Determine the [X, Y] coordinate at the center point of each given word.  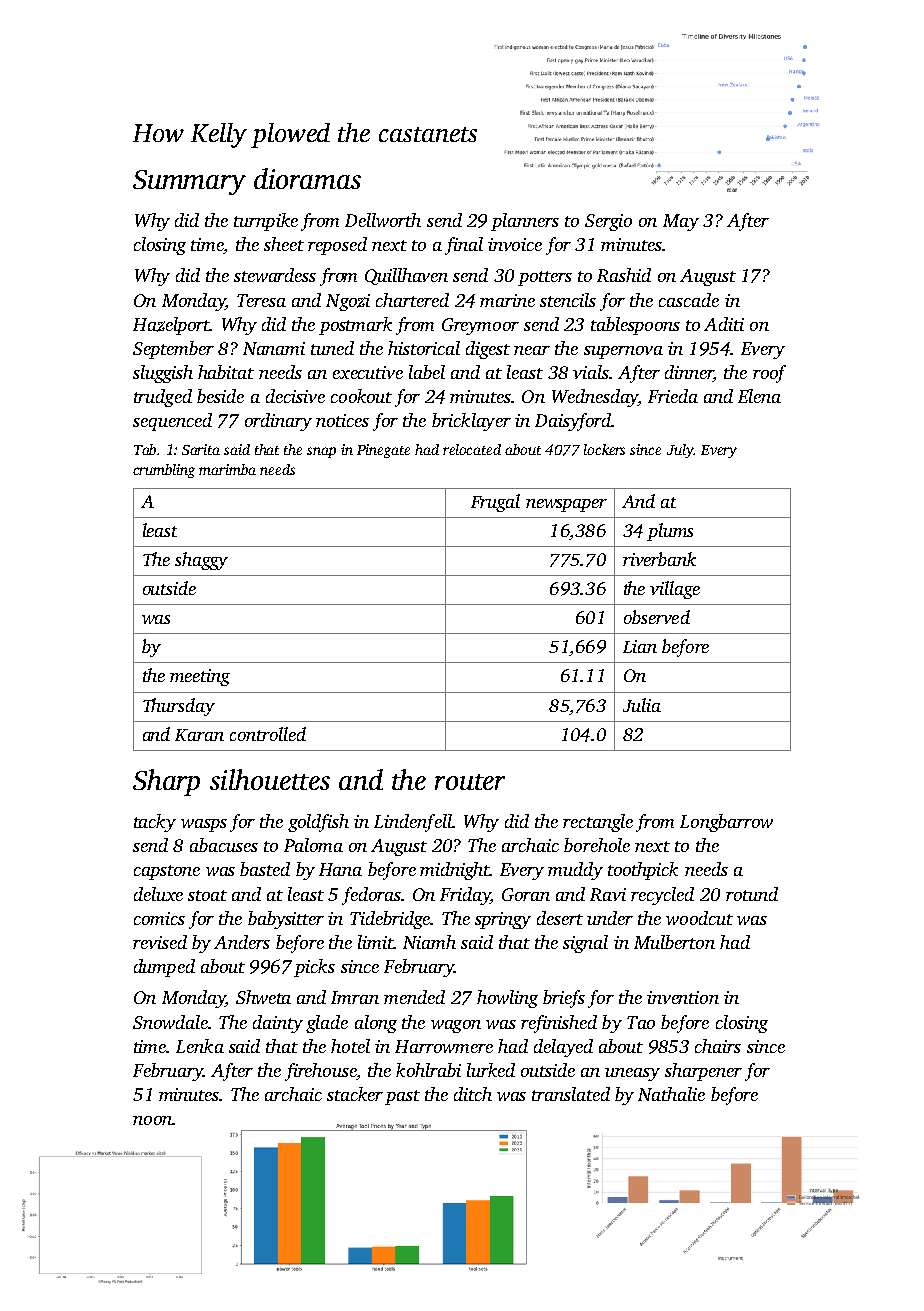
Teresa [261, 300]
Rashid [624, 275]
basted [265, 869]
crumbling [164, 471]
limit [376, 942]
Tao [641, 1022]
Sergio [608, 222]
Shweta [263, 997]
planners [525, 222]
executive [368, 372]
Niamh [429, 942]
